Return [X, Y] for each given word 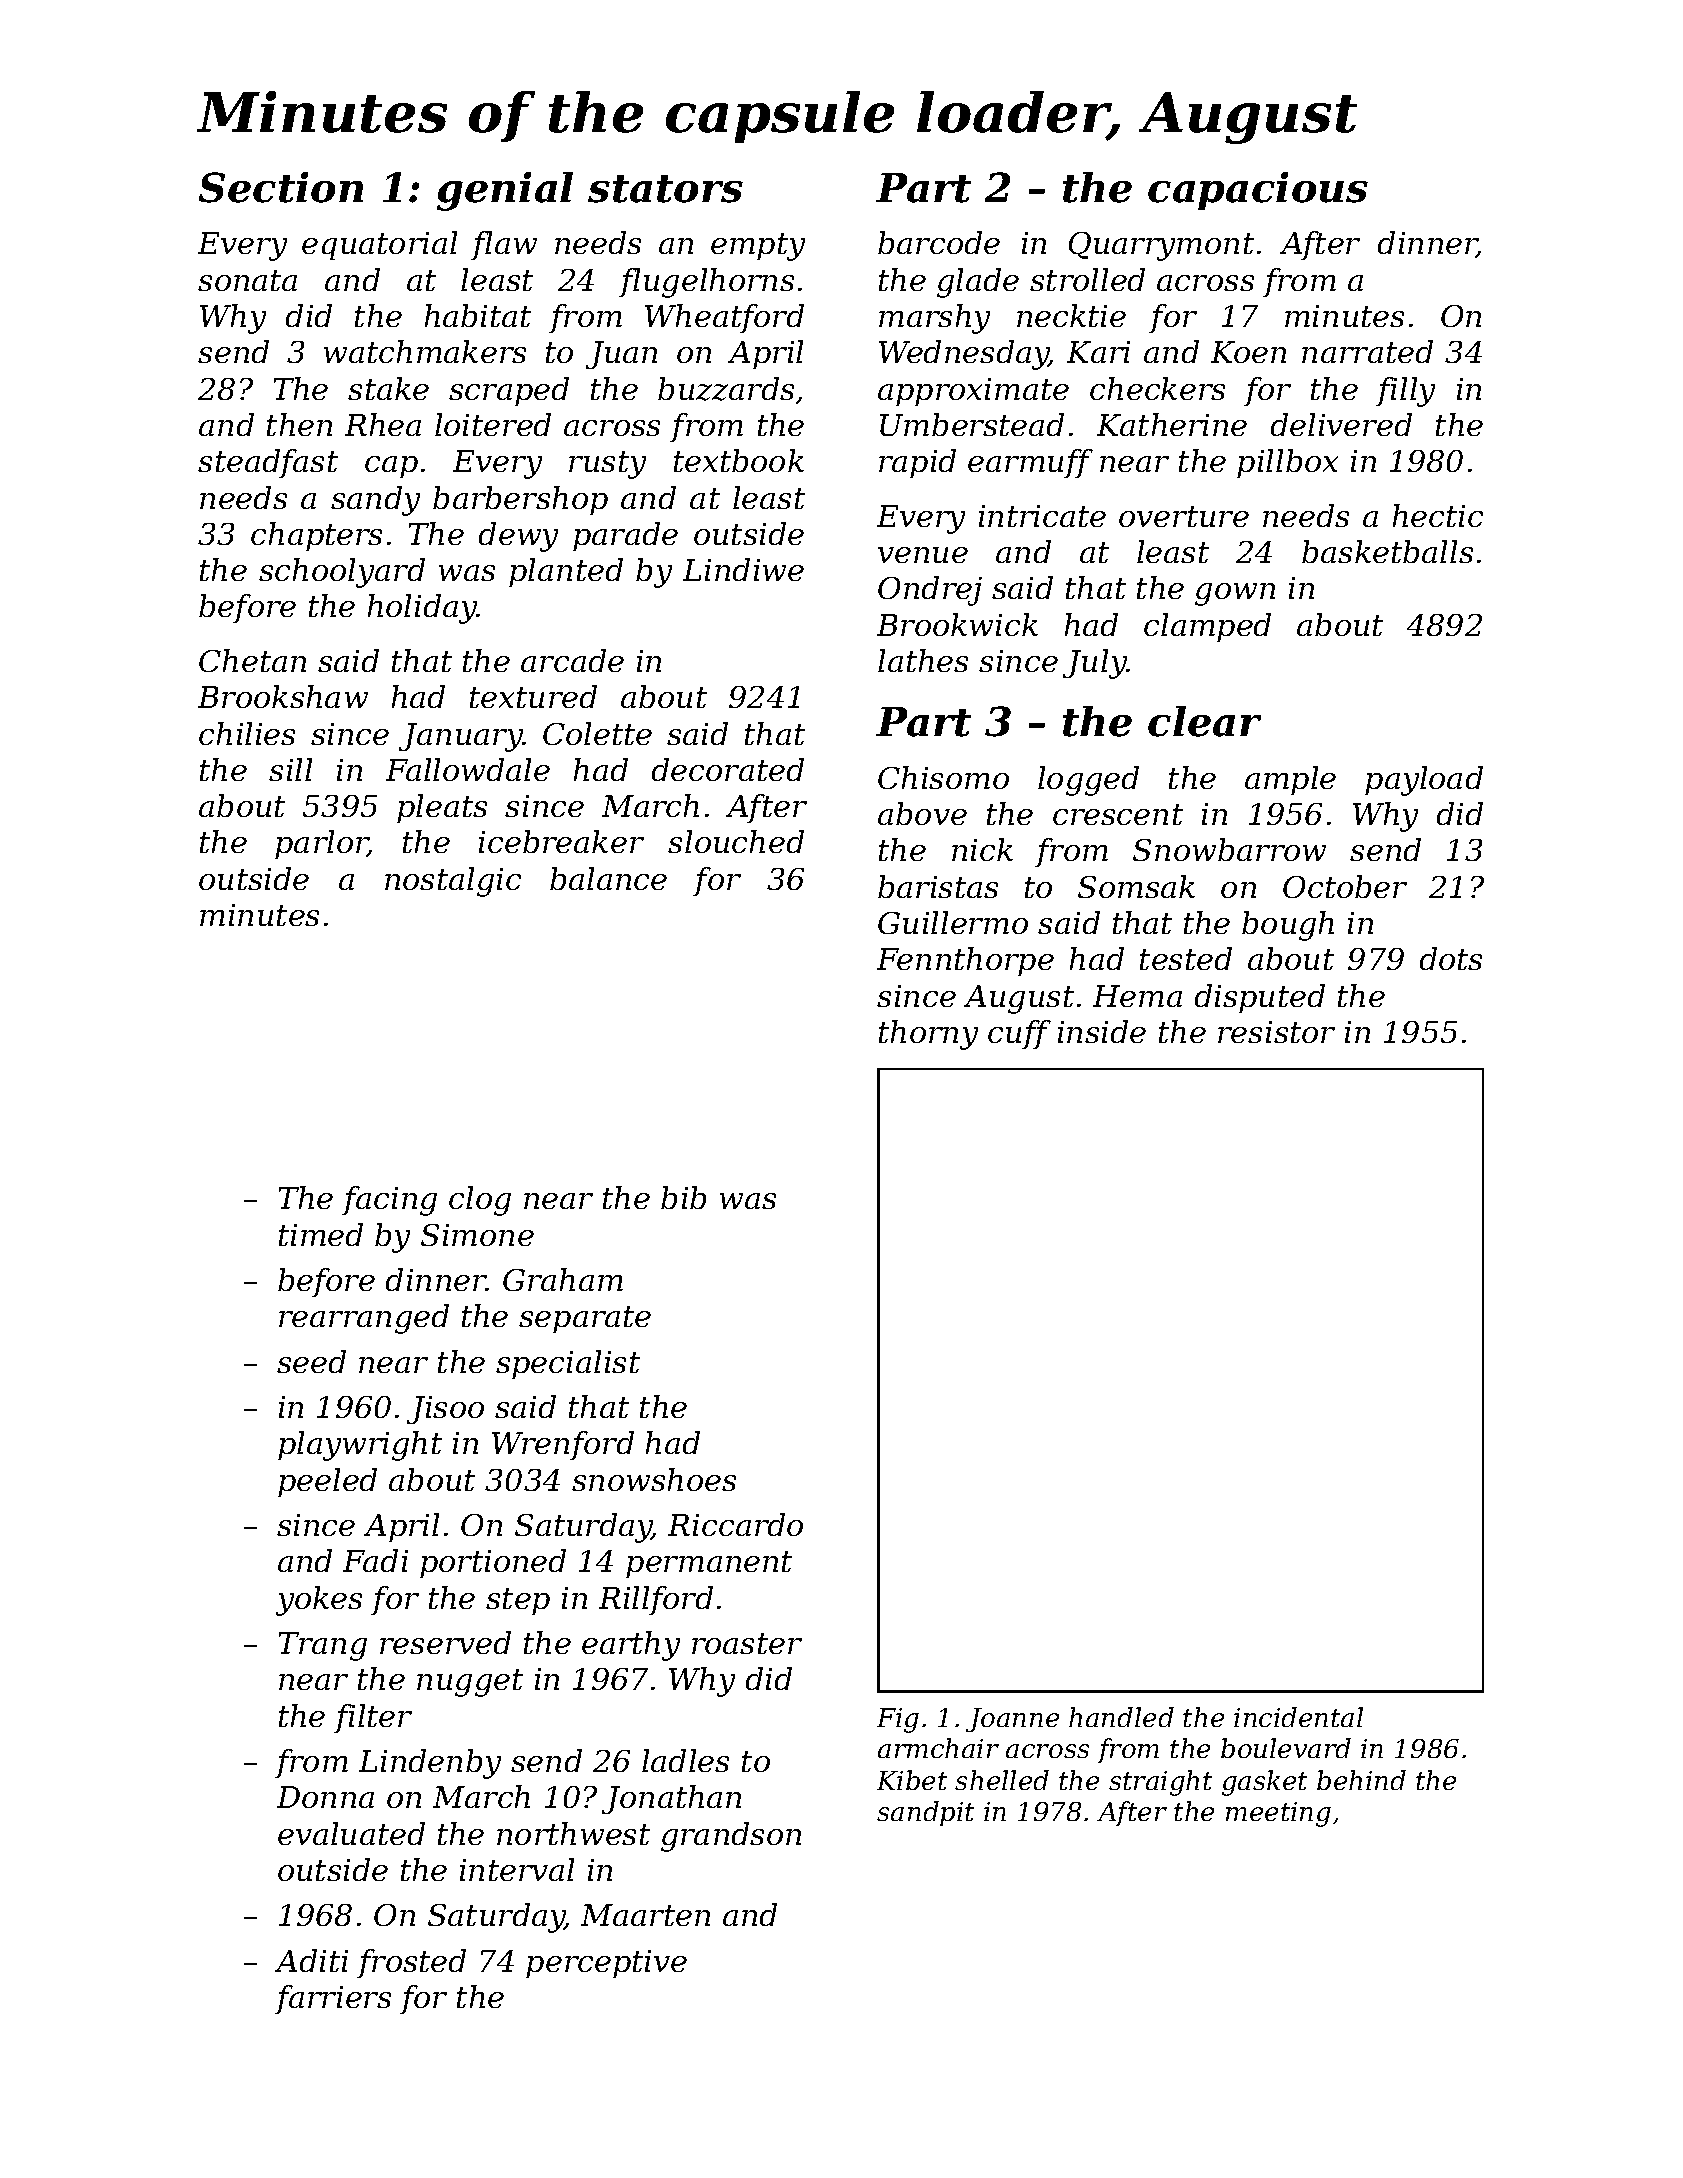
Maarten [645, 1915]
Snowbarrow [1229, 849]
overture [1184, 516]
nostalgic [453, 882]
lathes [923, 660]
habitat [478, 315]
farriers [333, 1999]
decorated [728, 769]
